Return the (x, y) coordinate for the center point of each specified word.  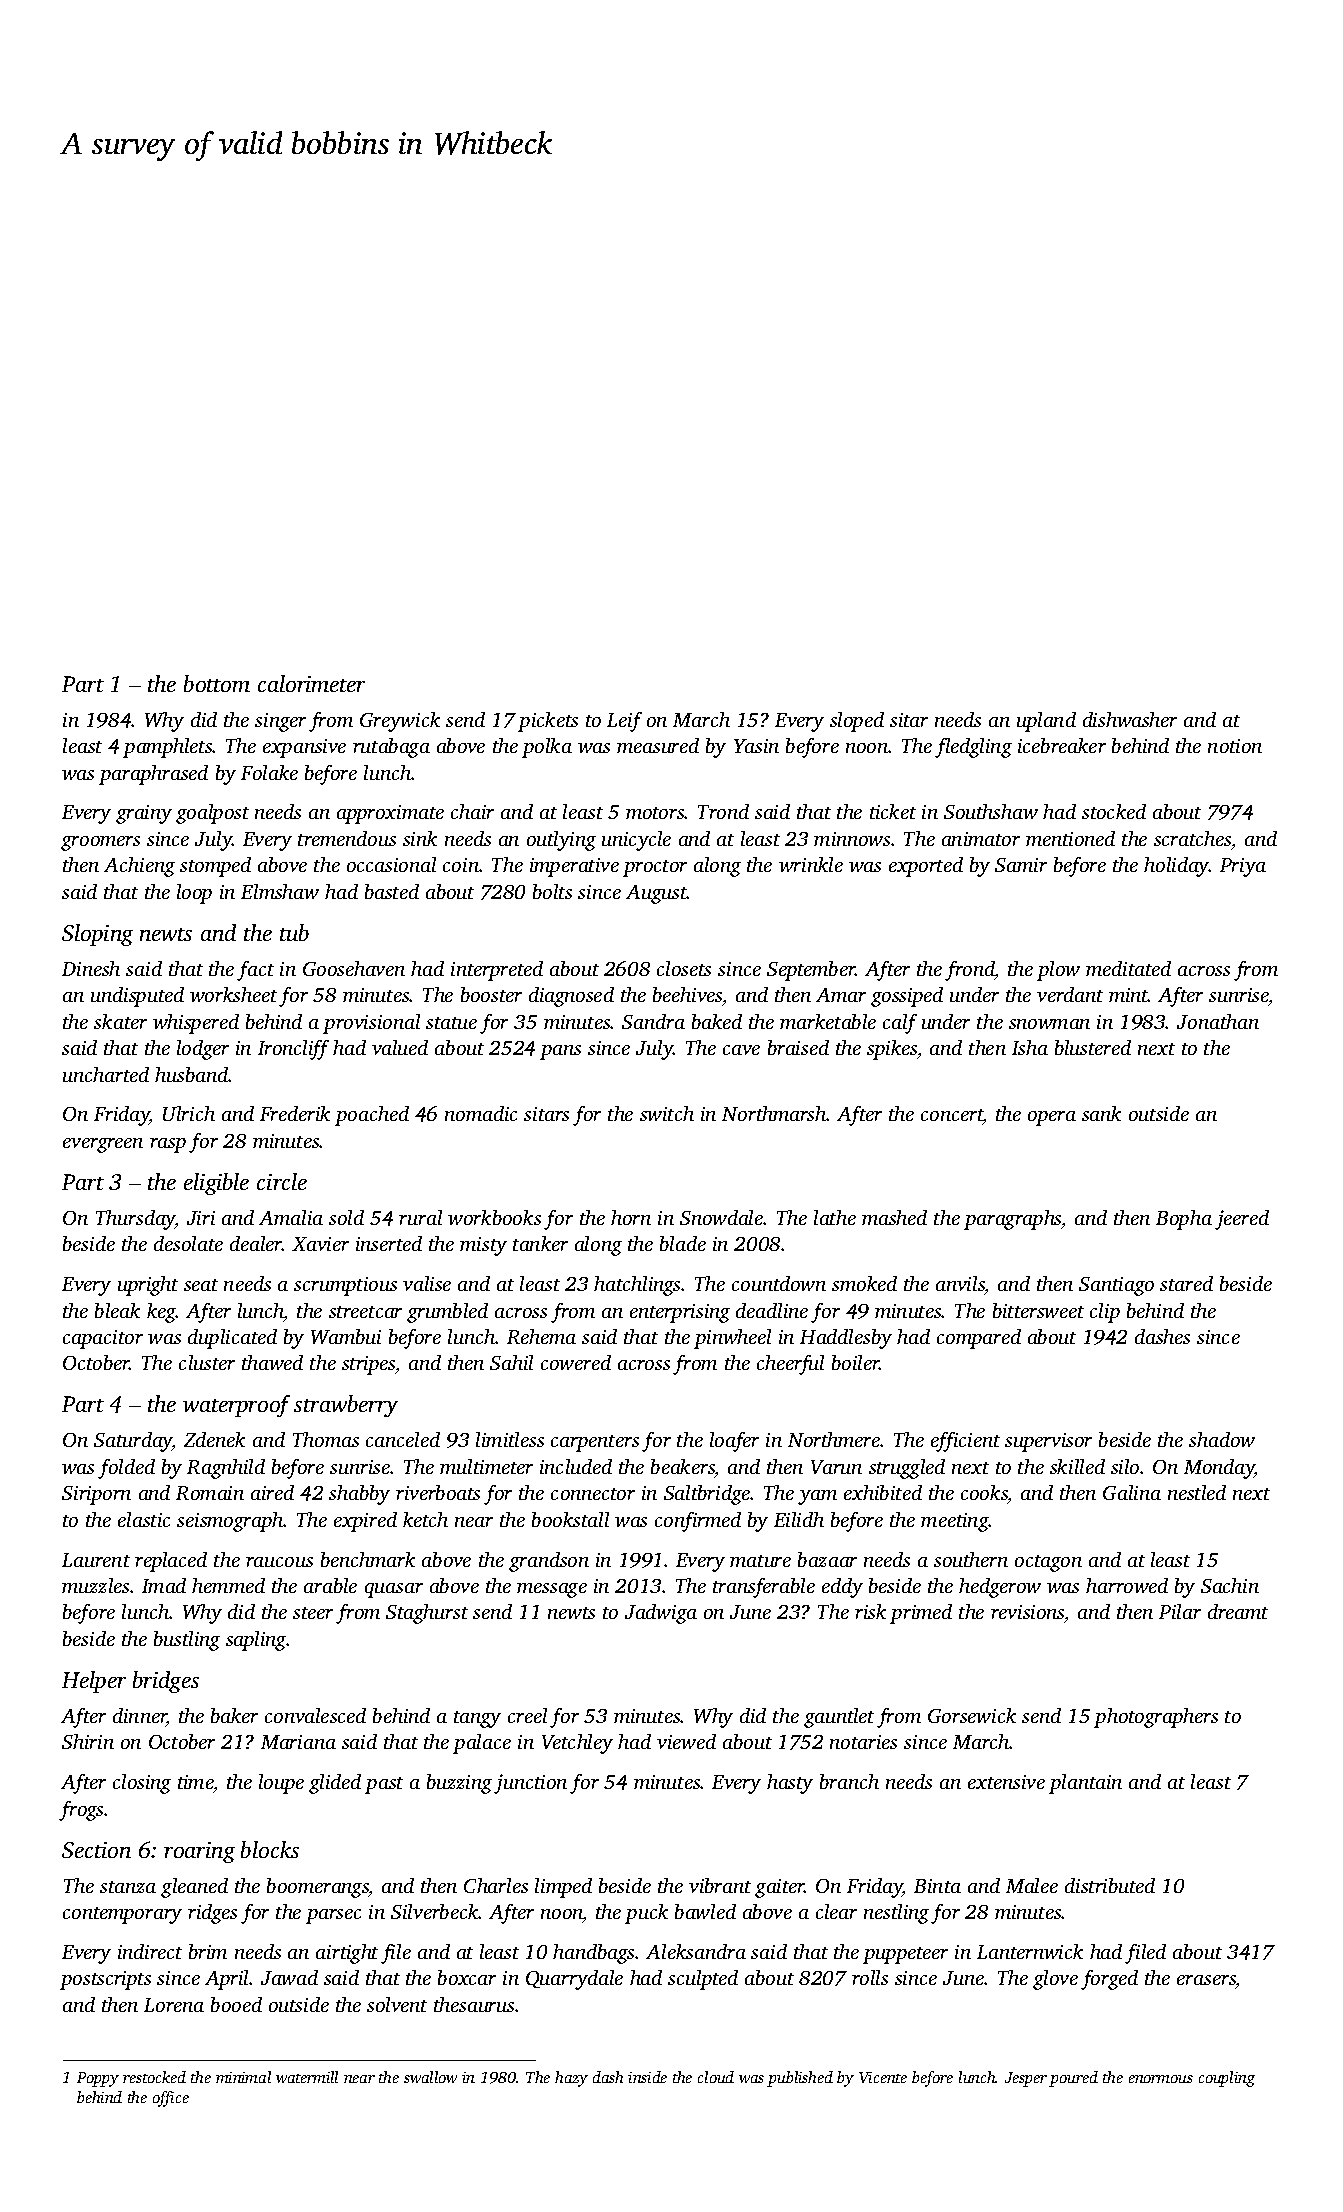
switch (667, 1113)
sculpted (703, 1980)
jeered (1242, 1220)
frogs (81, 1811)
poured (1073, 2079)
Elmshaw (280, 891)
